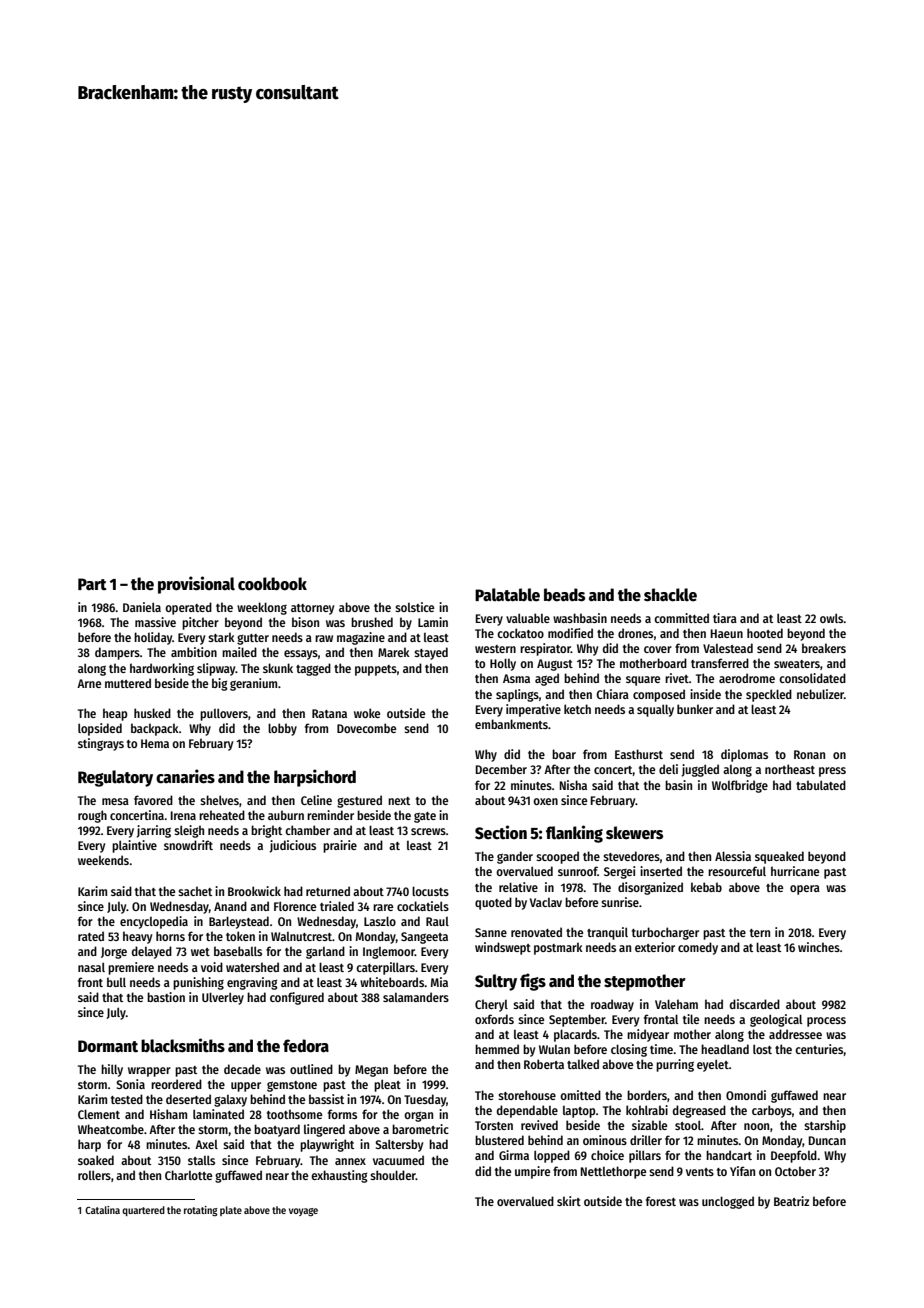 The width and height of the screenshot is (924, 1308). What do you see at coordinates (733, 856) in the screenshot?
I see `Alessia` at bounding box center [733, 856].
